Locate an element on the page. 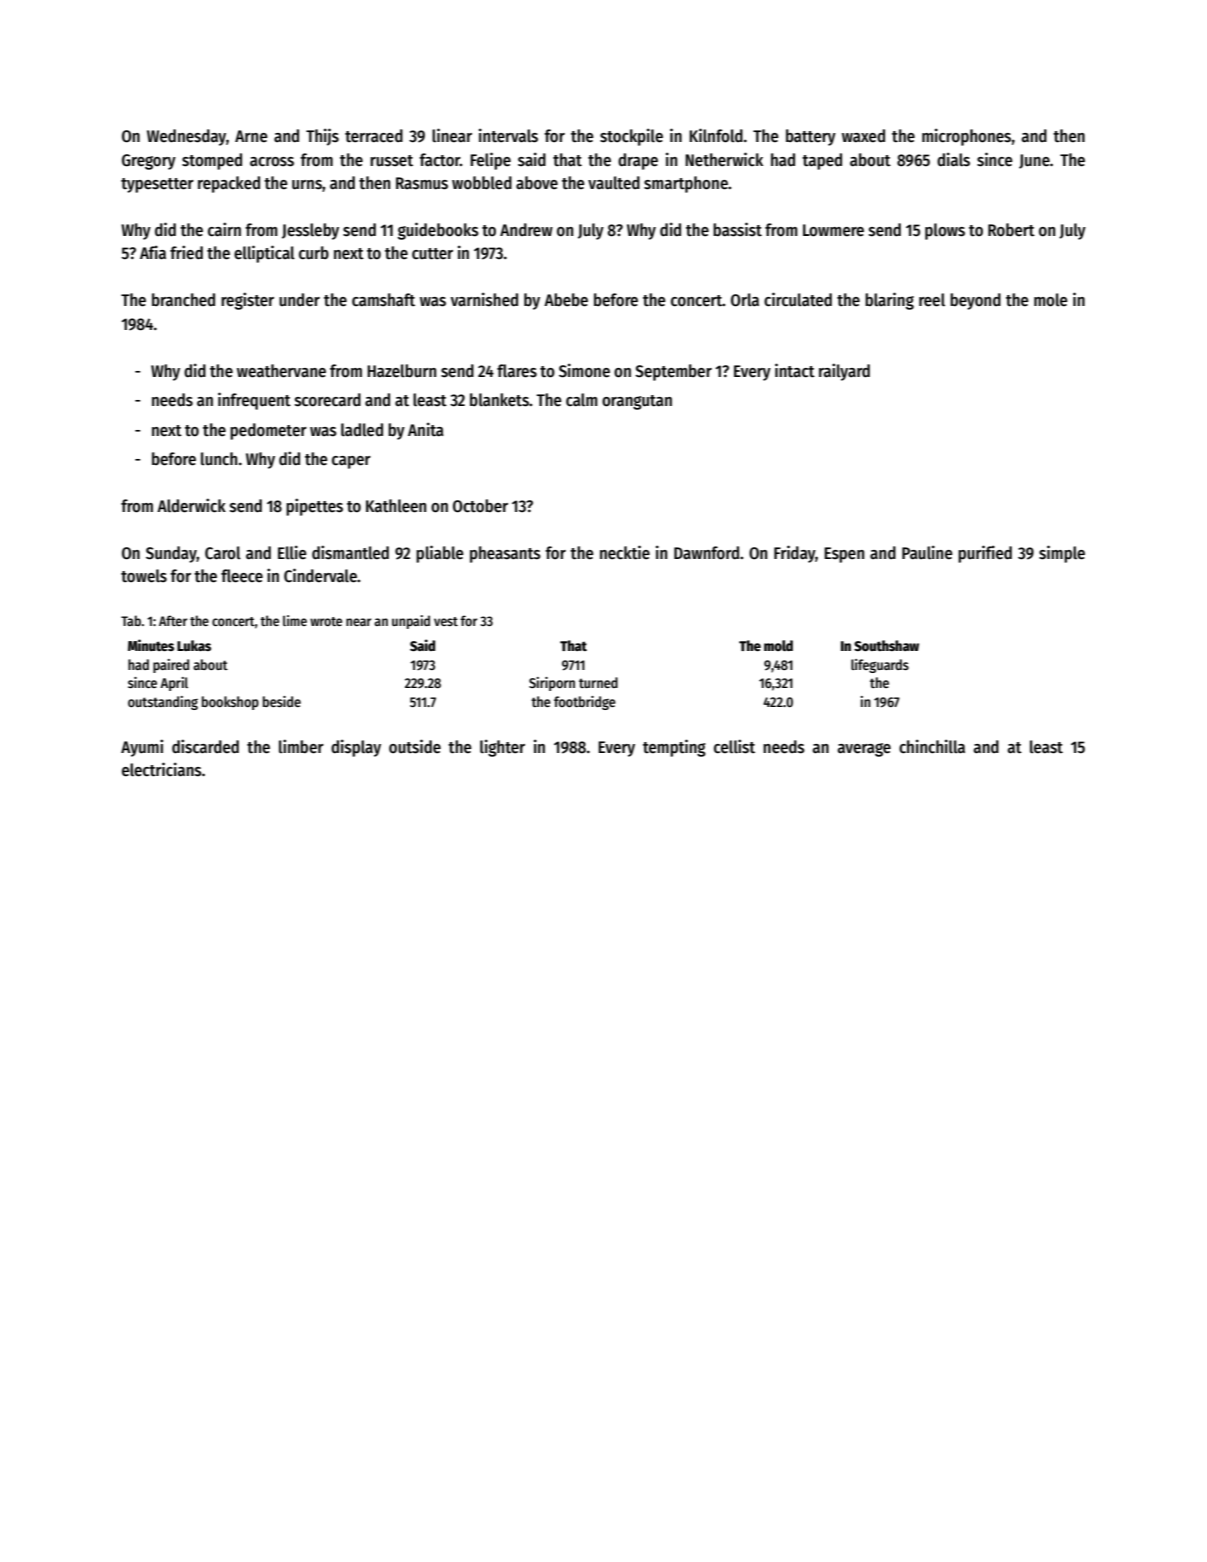  pedometer is located at coordinates (268, 431).
